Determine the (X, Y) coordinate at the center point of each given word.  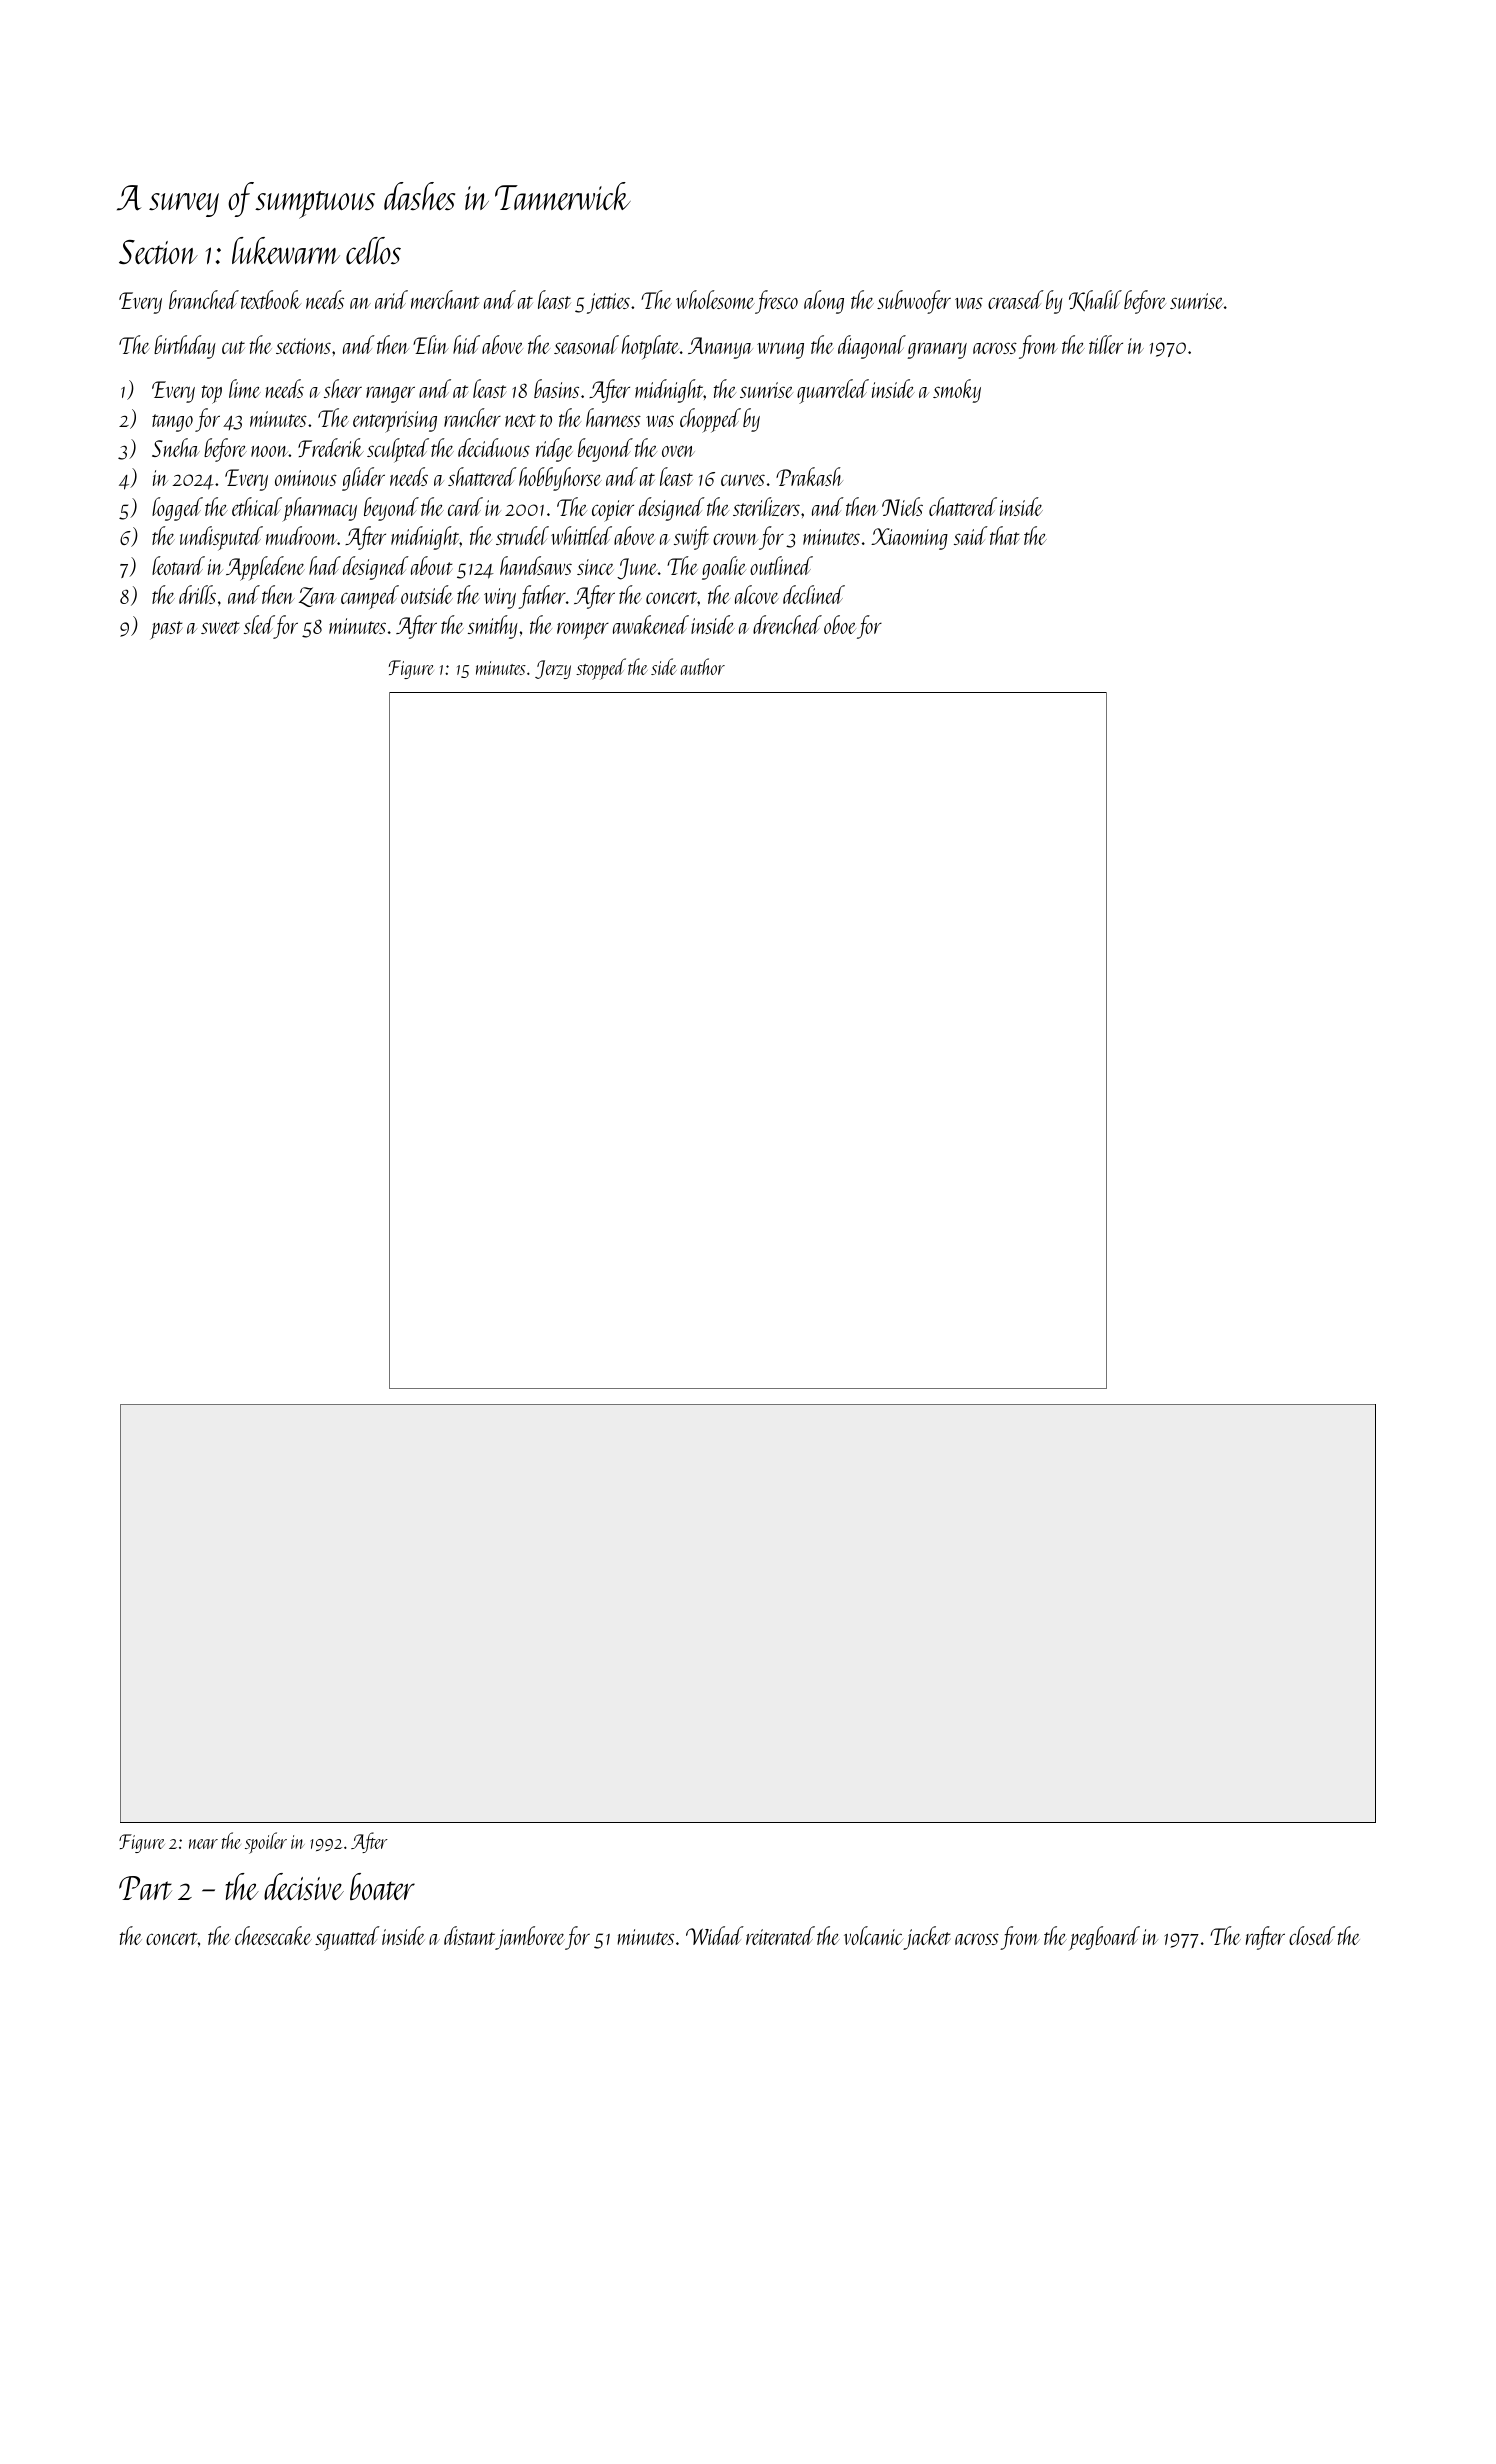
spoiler (266, 1843)
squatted (347, 1938)
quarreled (833, 391)
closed (1312, 1935)
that (1004, 535)
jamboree (530, 1938)
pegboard (1104, 1938)
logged (177, 509)
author (703, 666)
